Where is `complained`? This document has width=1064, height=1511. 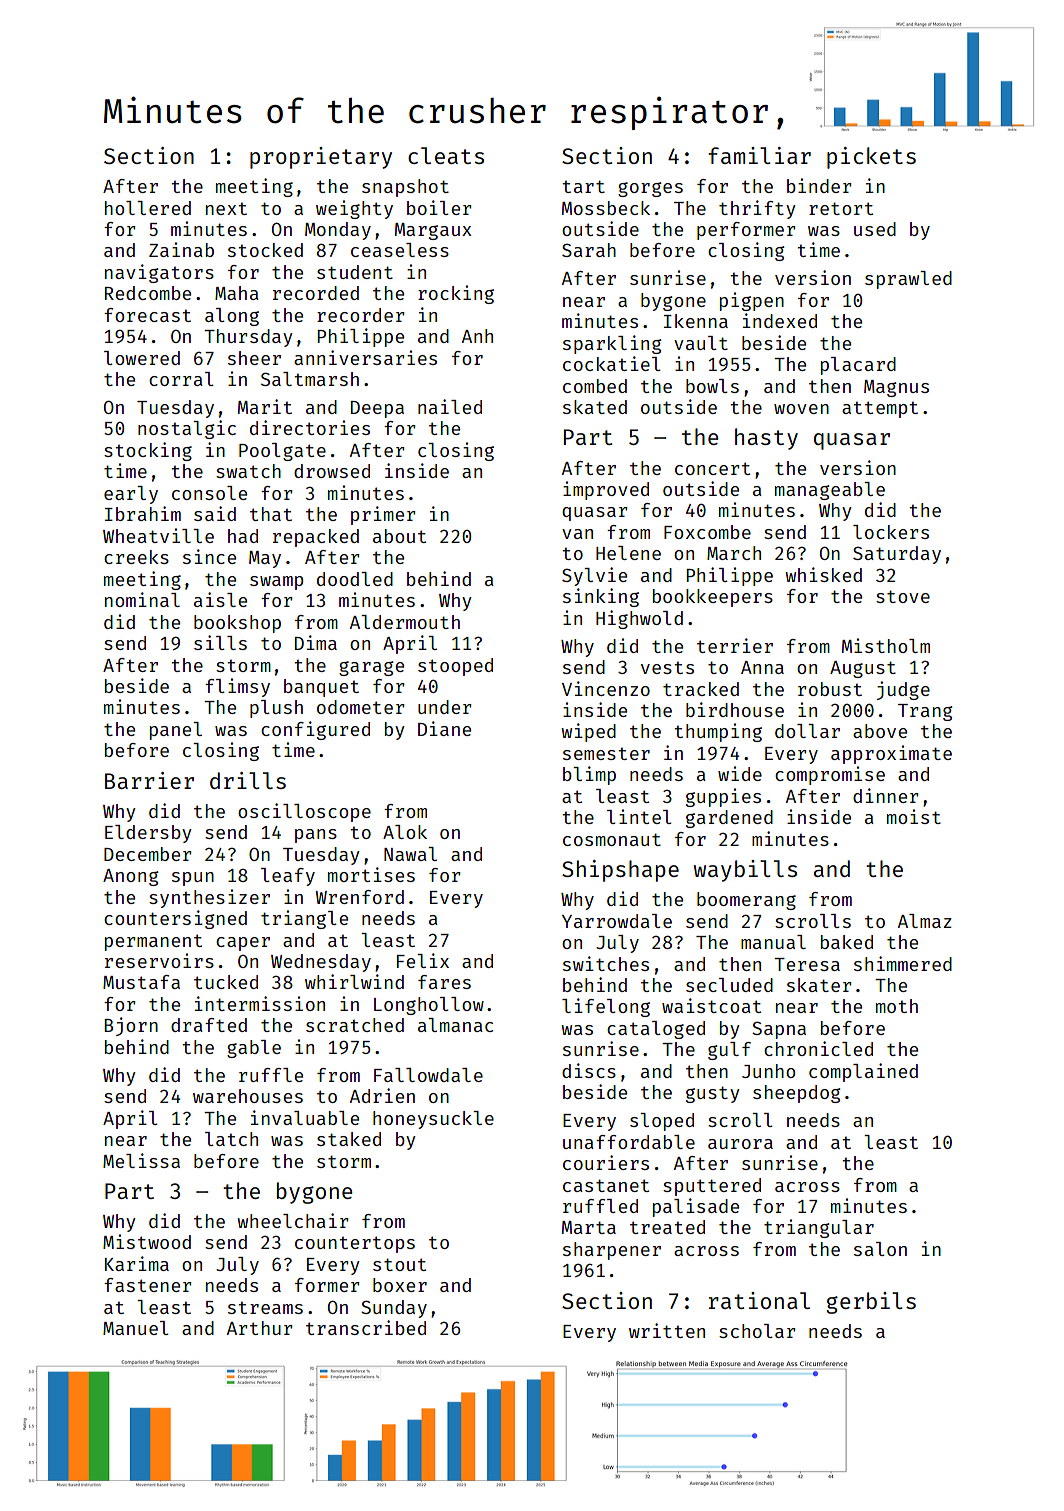
complained is located at coordinates (863, 1072).
